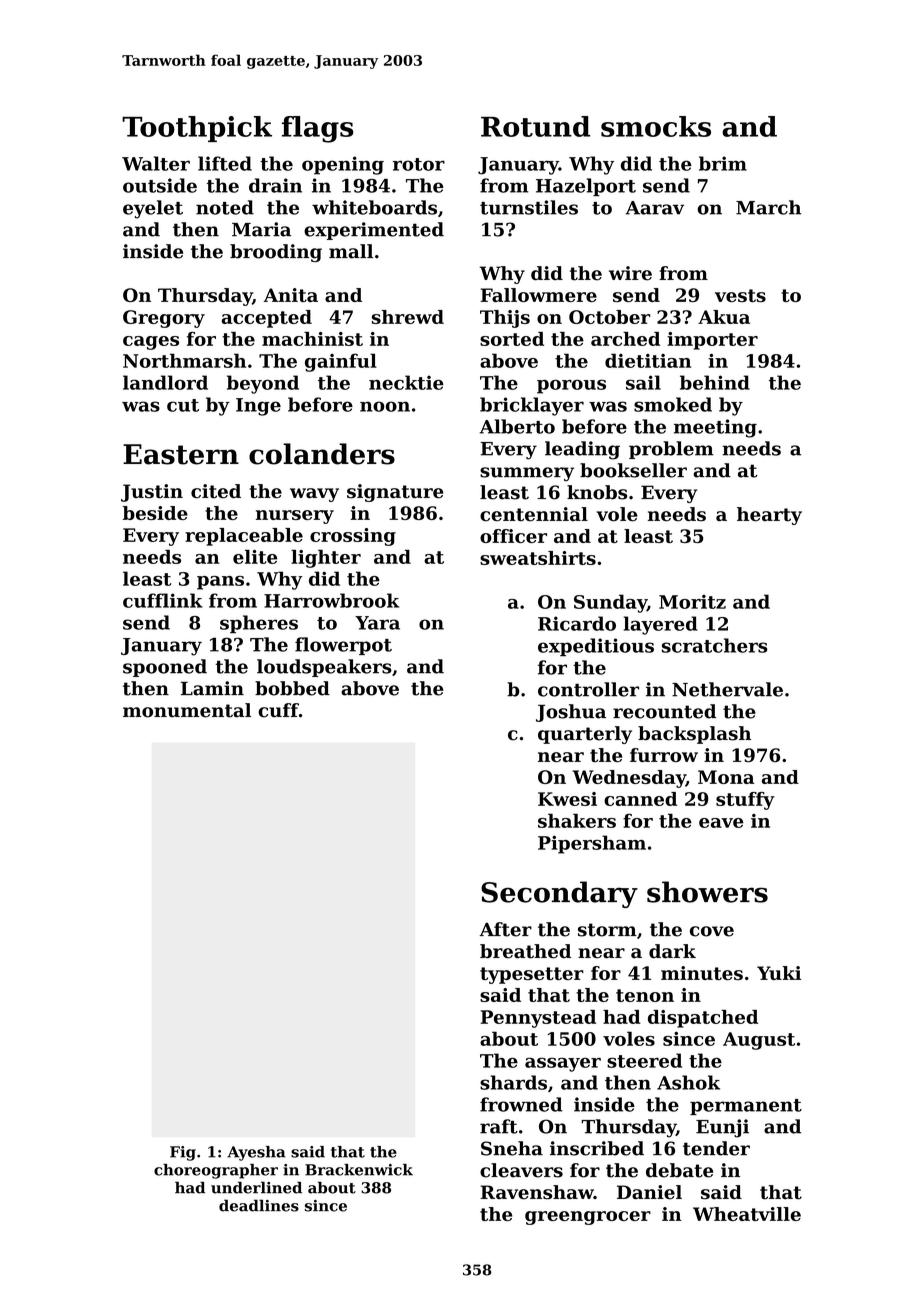  Describe the element at coordinates (702, 973) in the screenshot. I see `minutes` at that location.
